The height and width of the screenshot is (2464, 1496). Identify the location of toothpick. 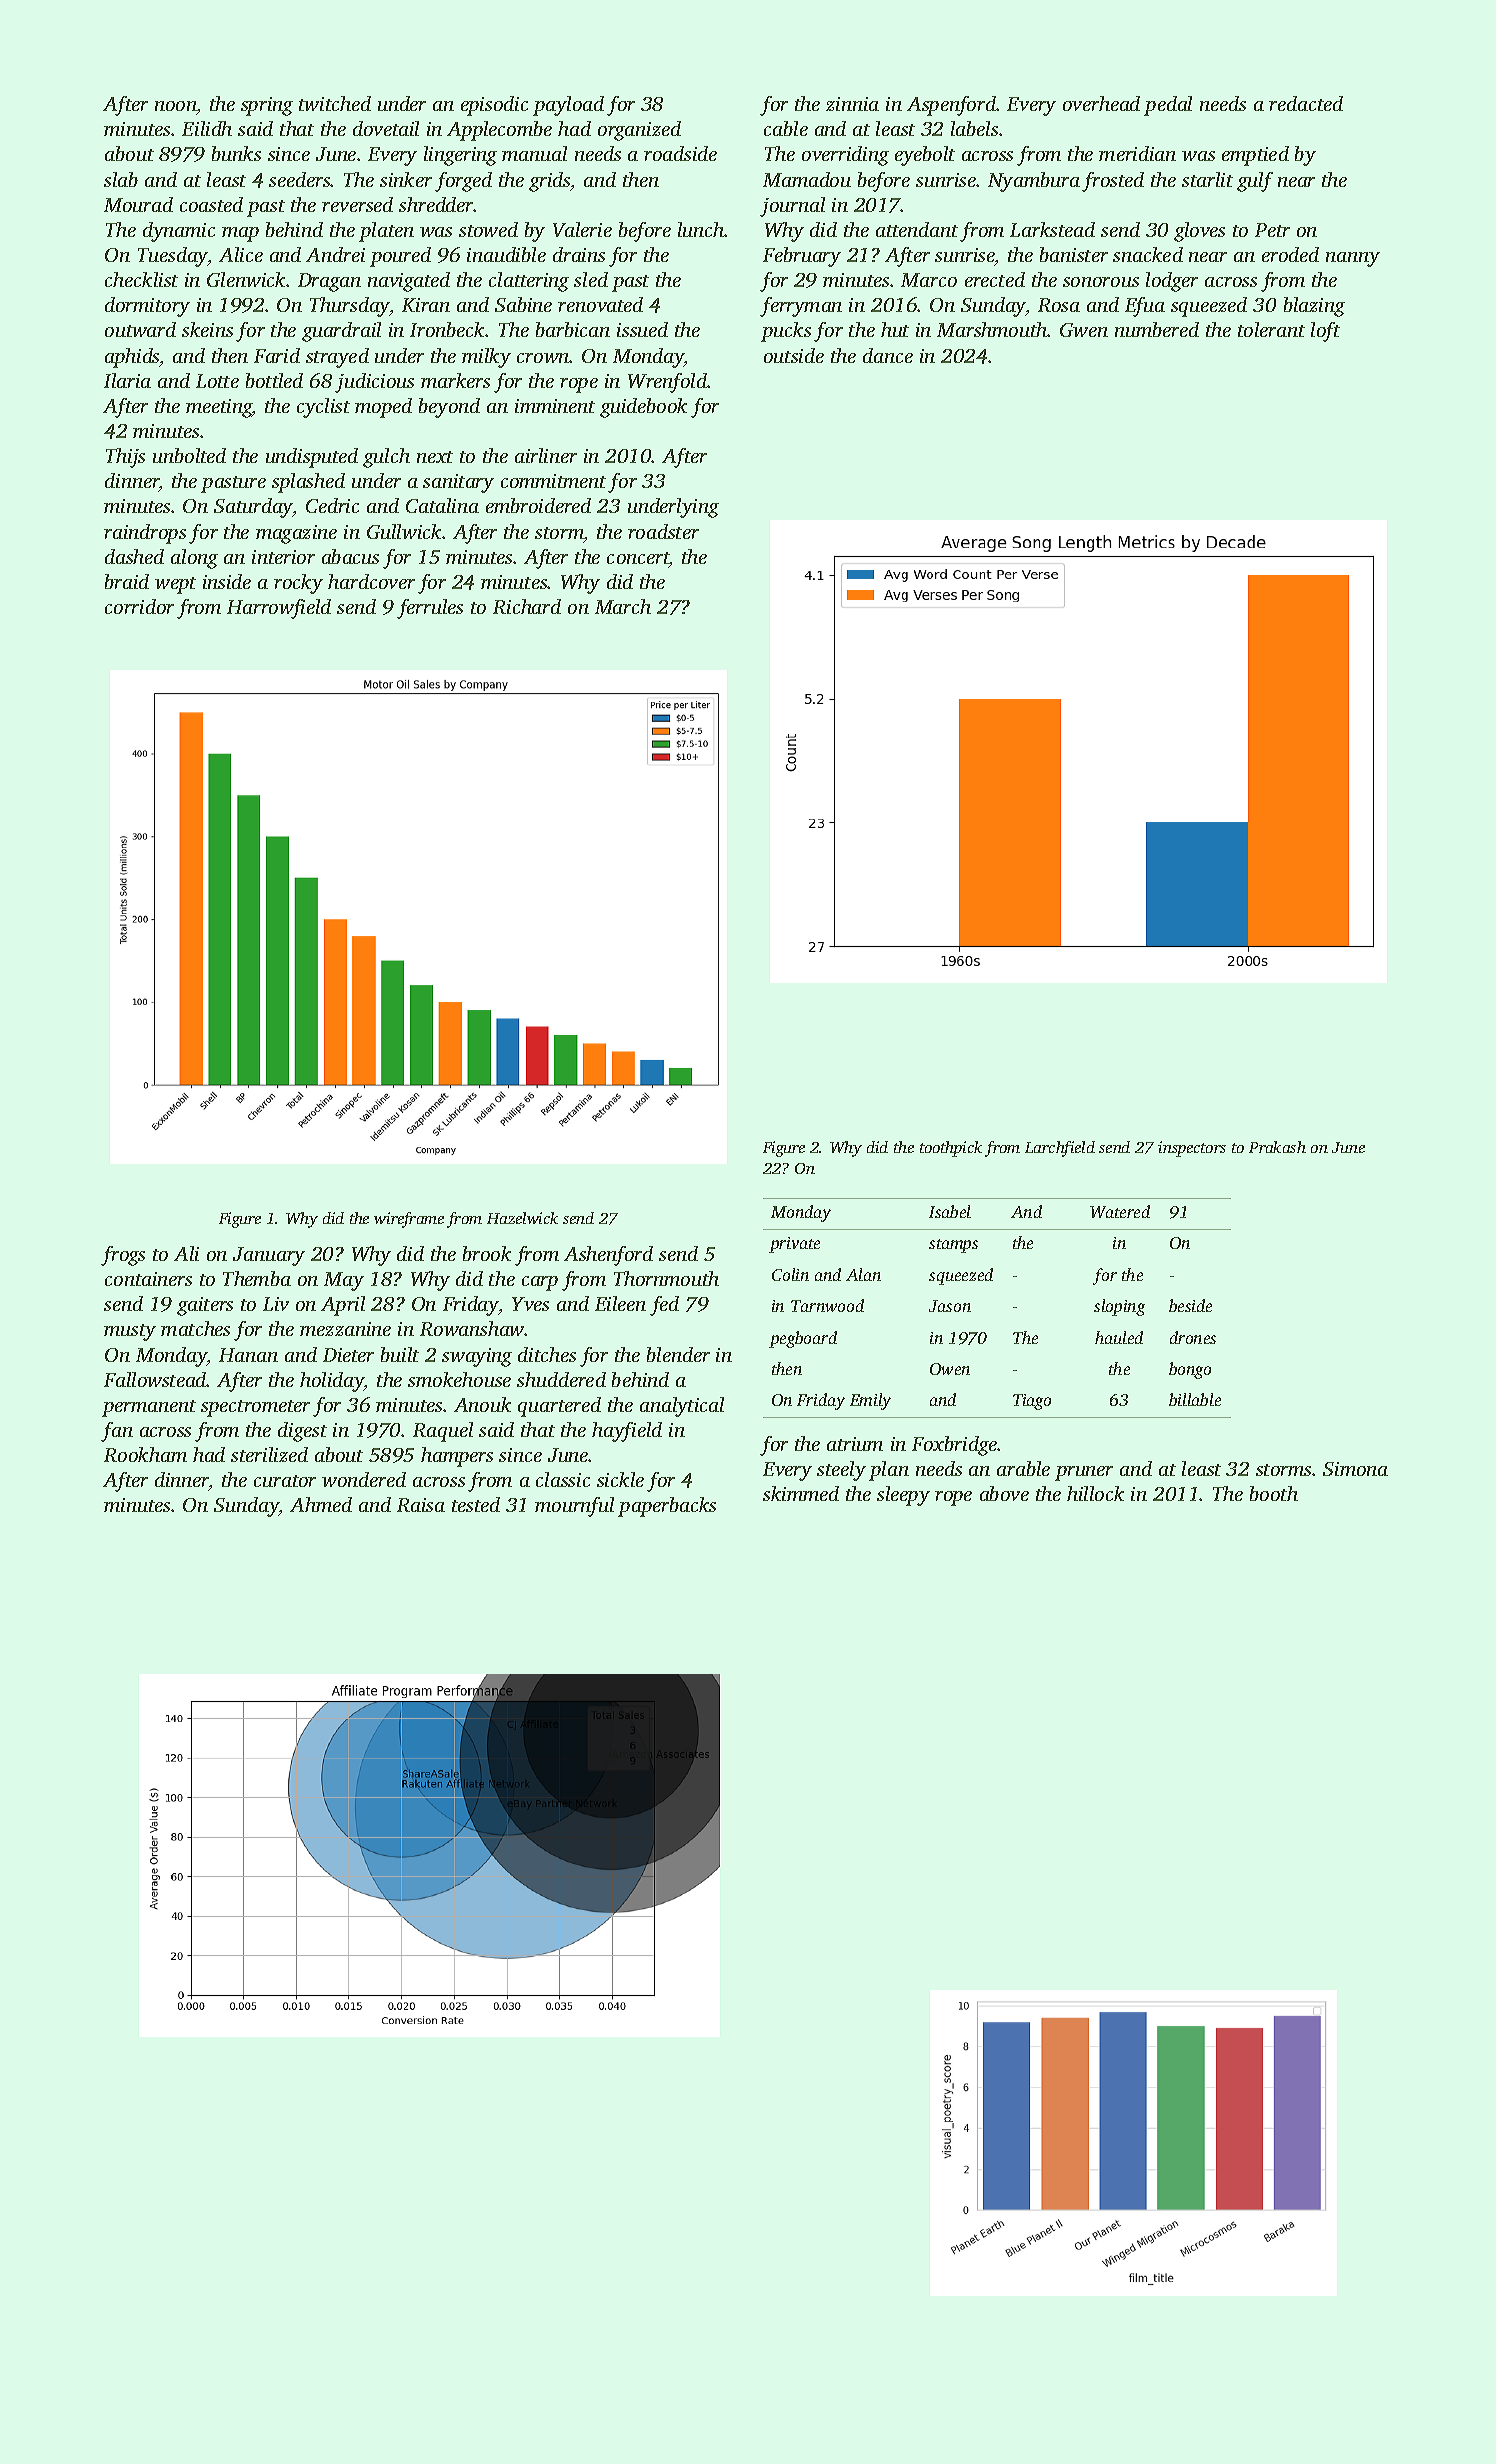
(951, 1149).
